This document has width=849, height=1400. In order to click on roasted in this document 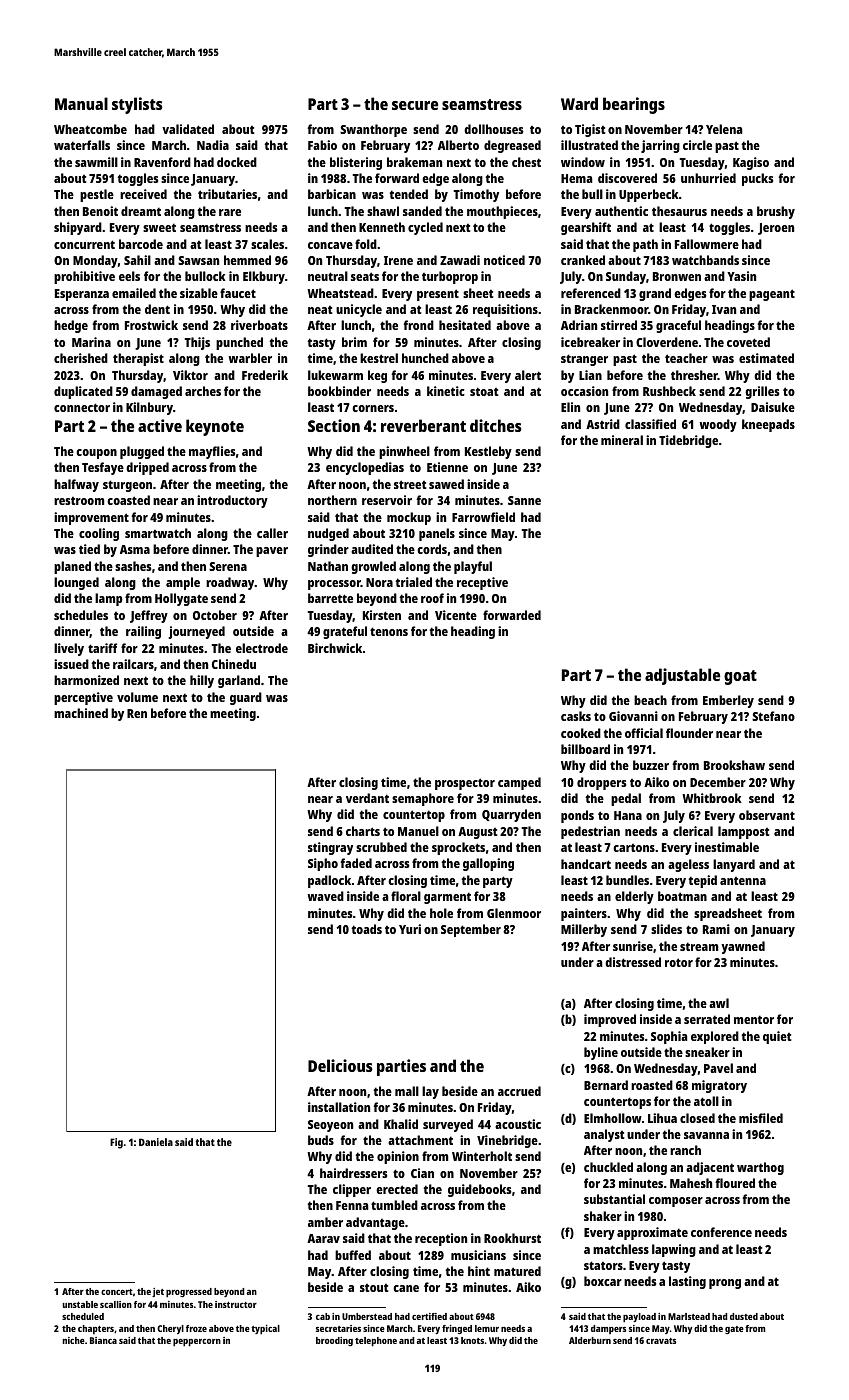, I will do `click(652, 1085)`.
